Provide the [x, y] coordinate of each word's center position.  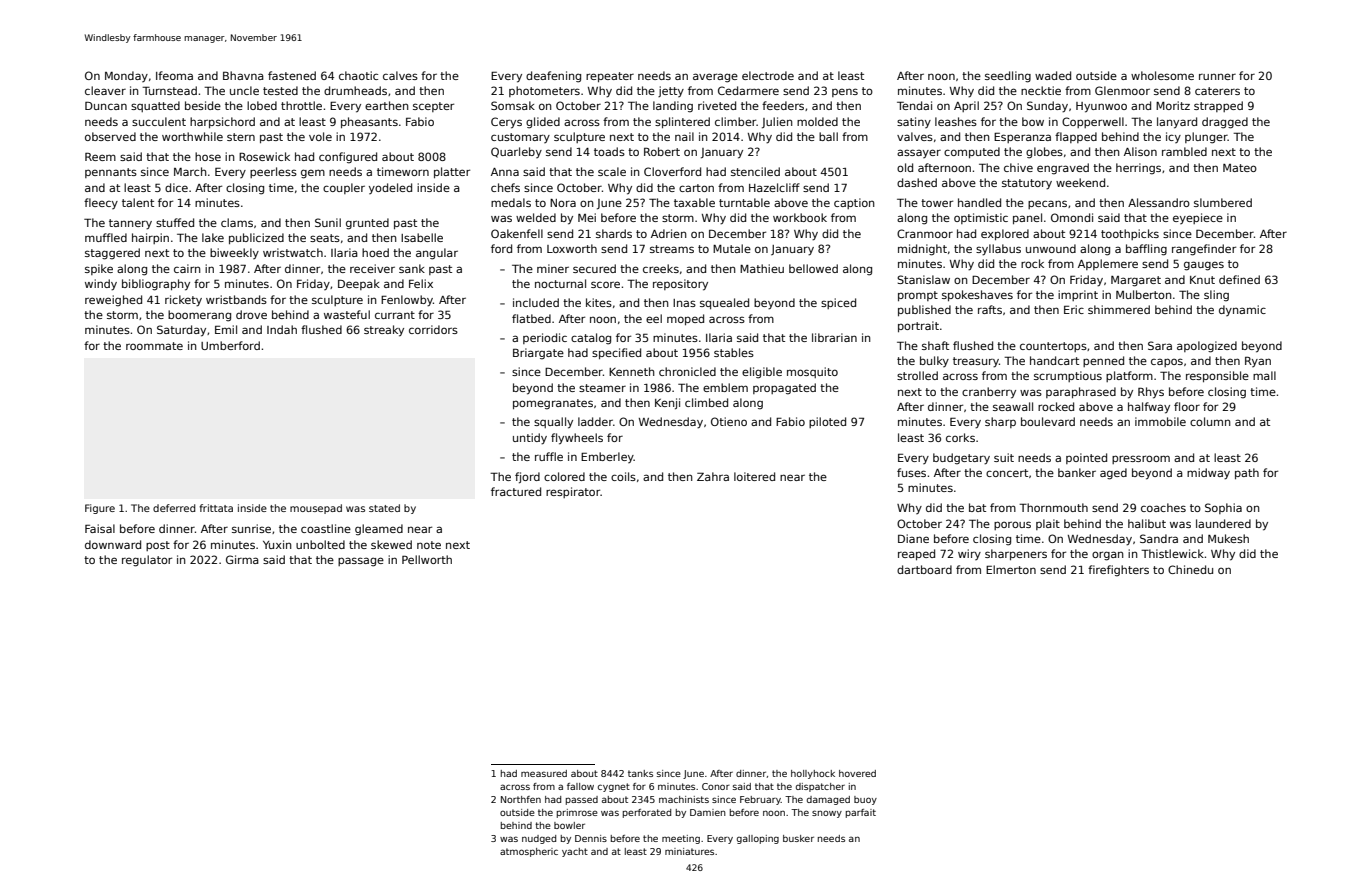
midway [1208, 474]
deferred [174, 508]
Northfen [521, 799]
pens [845, 92]
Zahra [713, 476]
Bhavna [243, 75]
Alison [1140, 151]
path [1247, 473]
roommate [154, 346]
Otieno [729, 421]
